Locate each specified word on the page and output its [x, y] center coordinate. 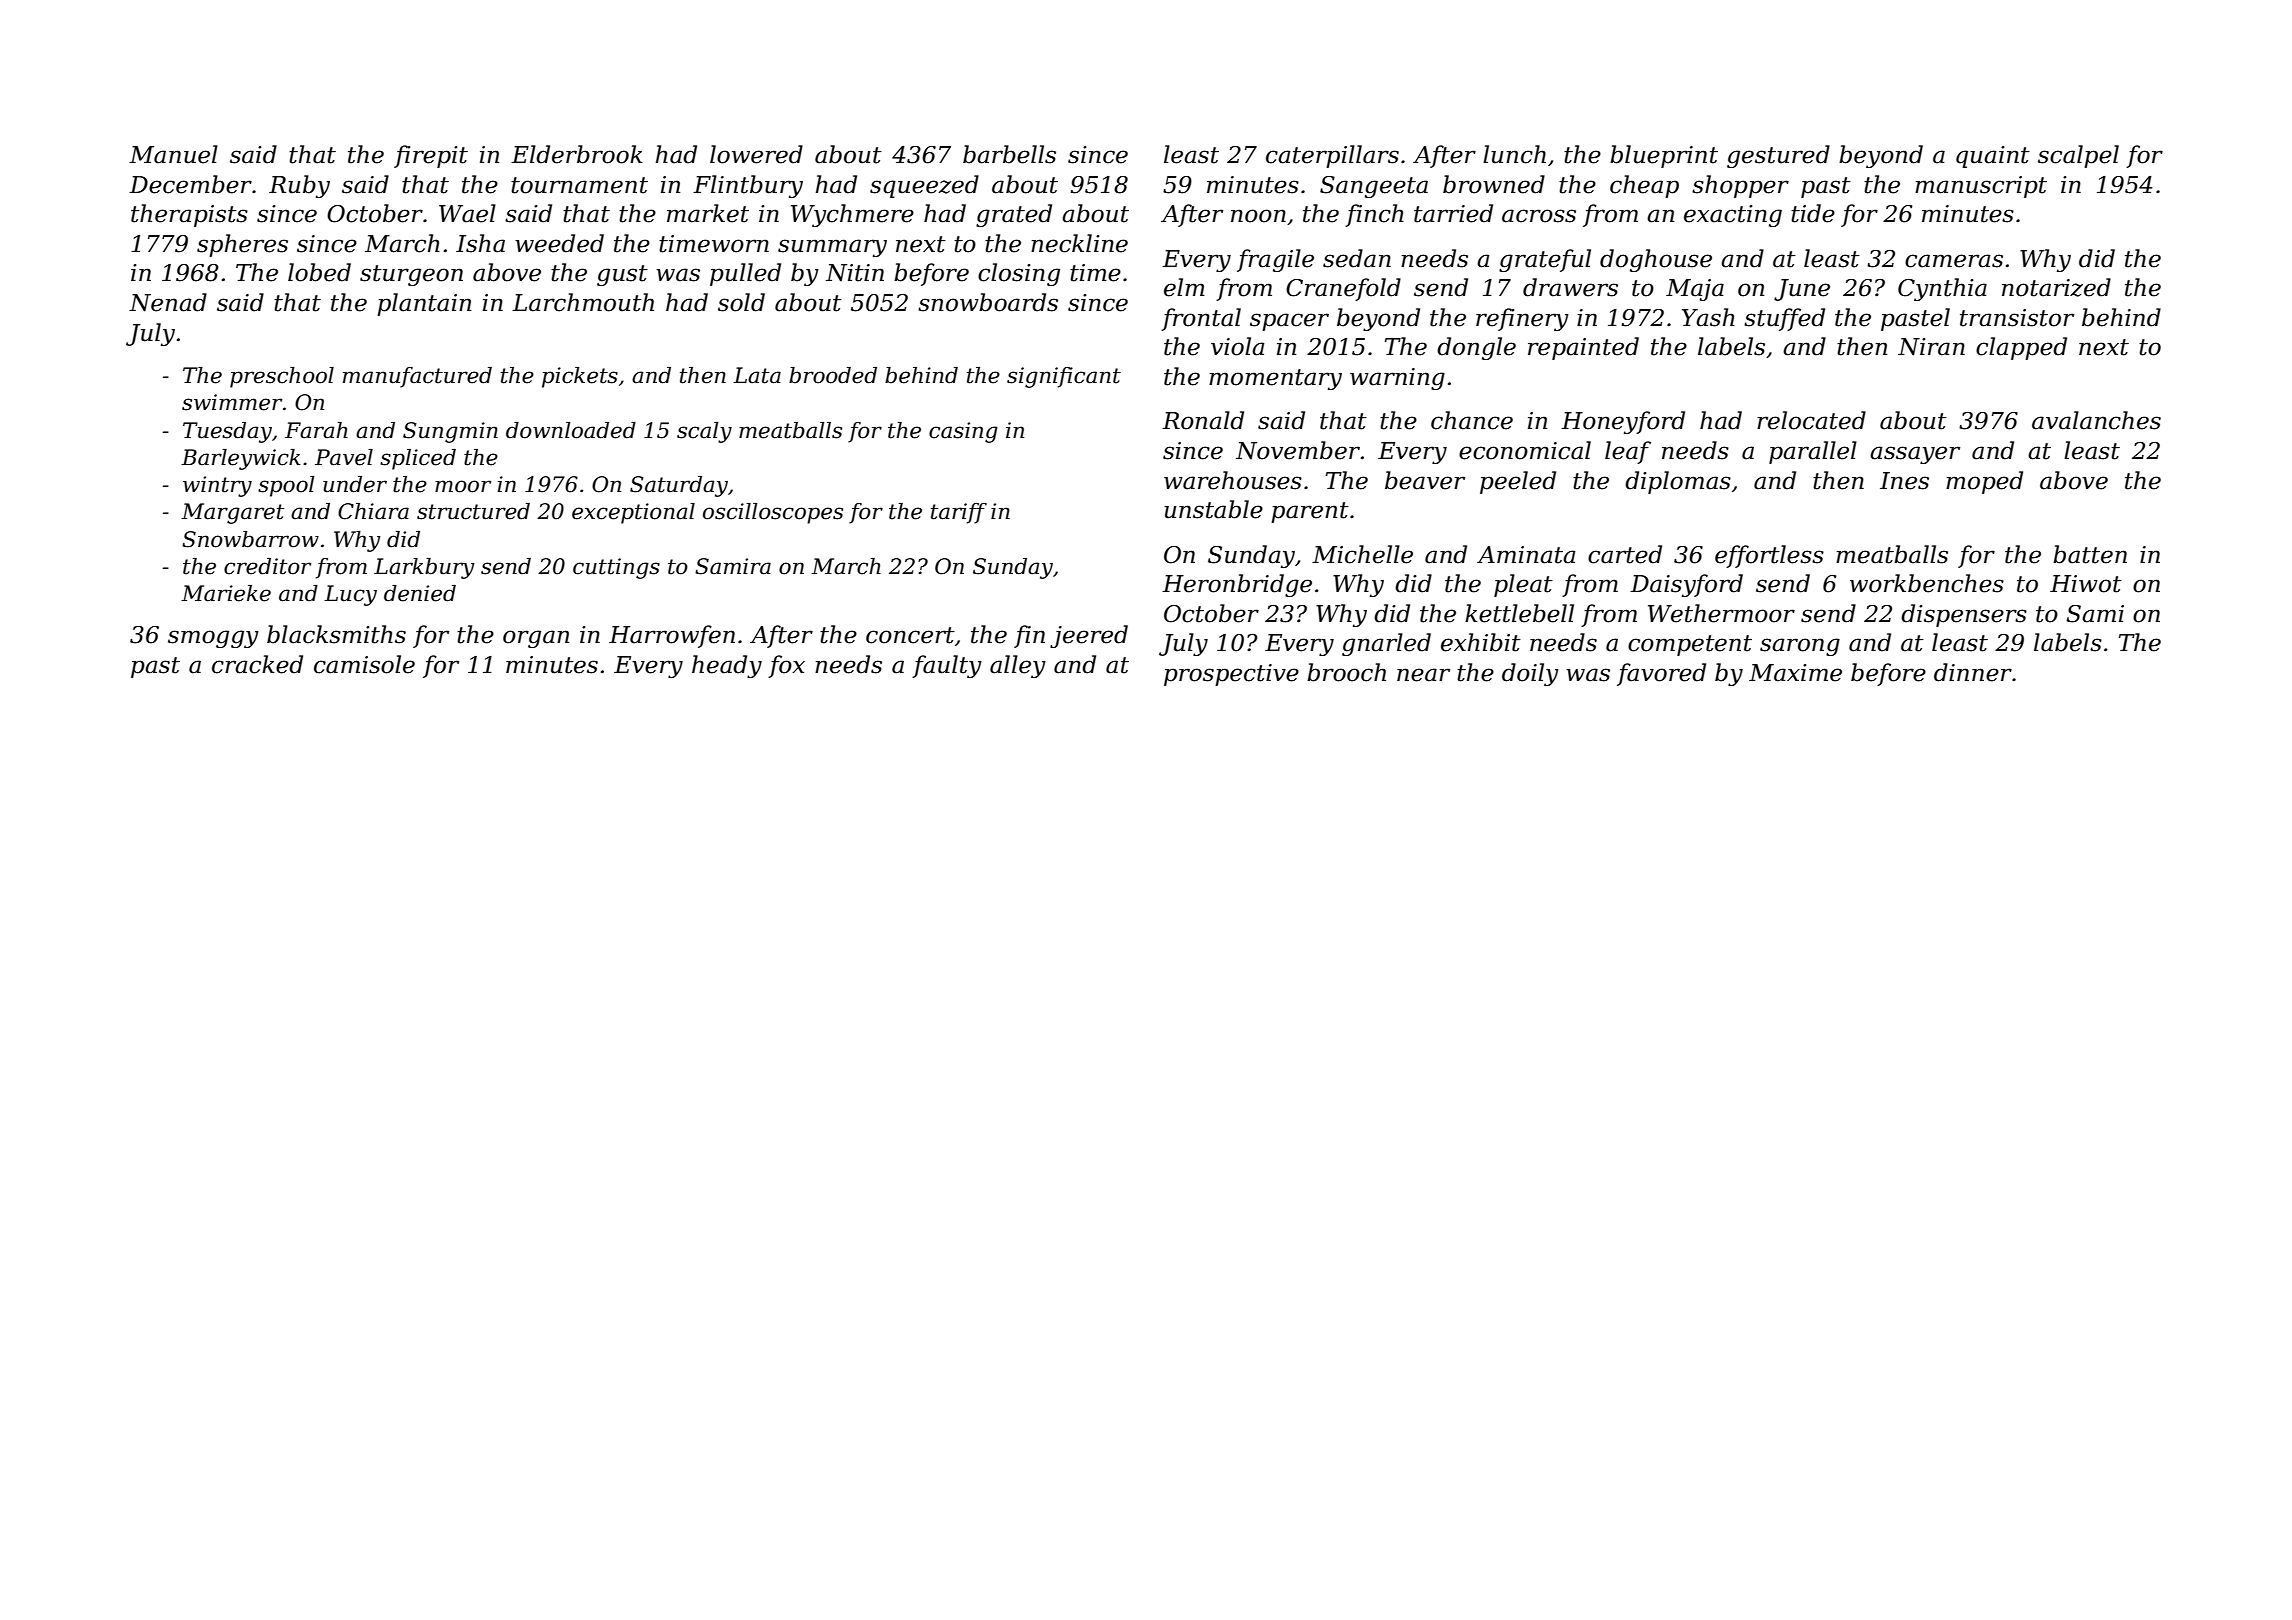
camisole [364, 664]
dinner [1973, 672]
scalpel [2078, 156]
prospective [1231, 675]
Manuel [173, 154]
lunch [1514, 154]
